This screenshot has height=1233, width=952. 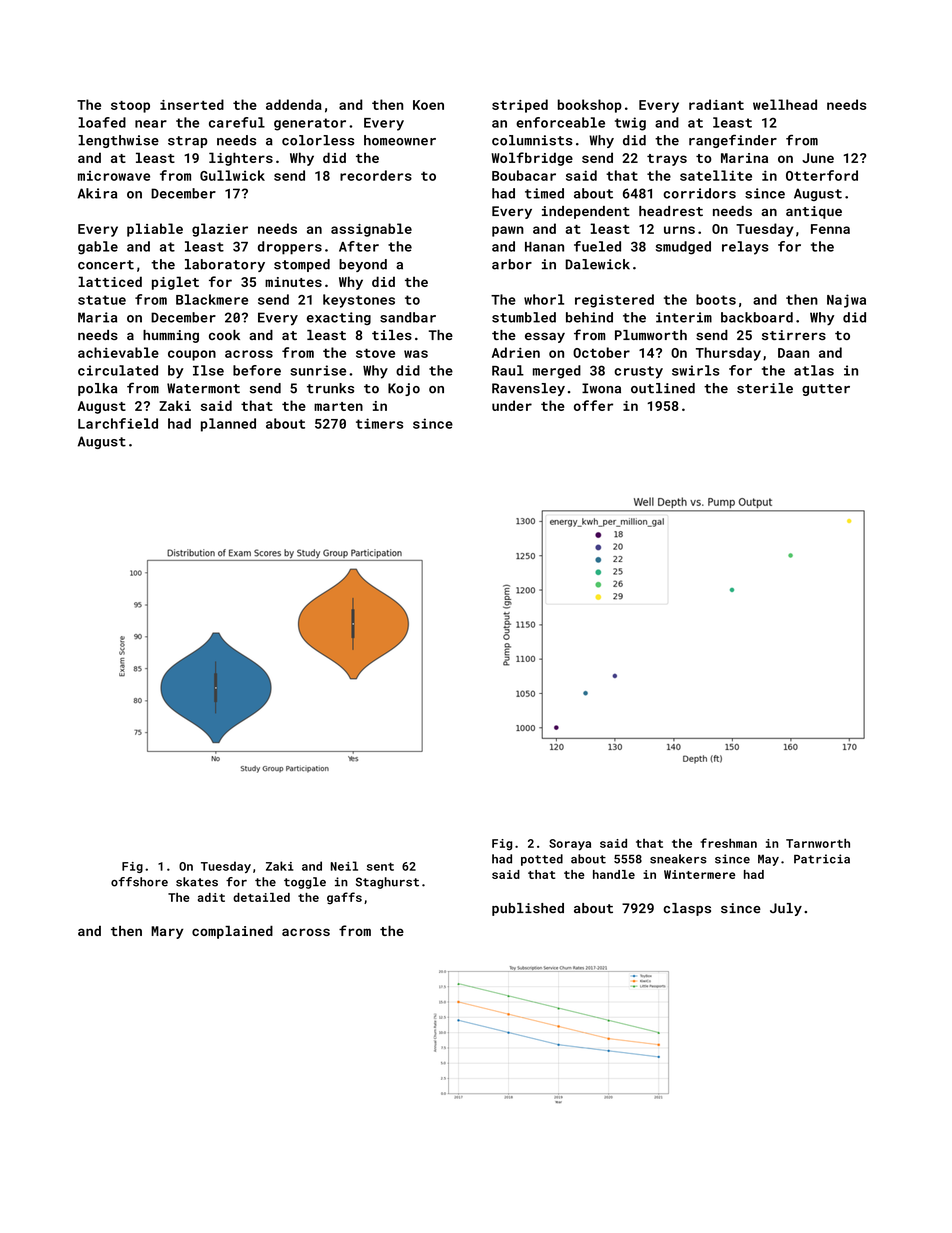 What do you see at coordinates (532, 159) in the screenshot?
I see `Wolfbridge` at bounding box center [532, 159].
